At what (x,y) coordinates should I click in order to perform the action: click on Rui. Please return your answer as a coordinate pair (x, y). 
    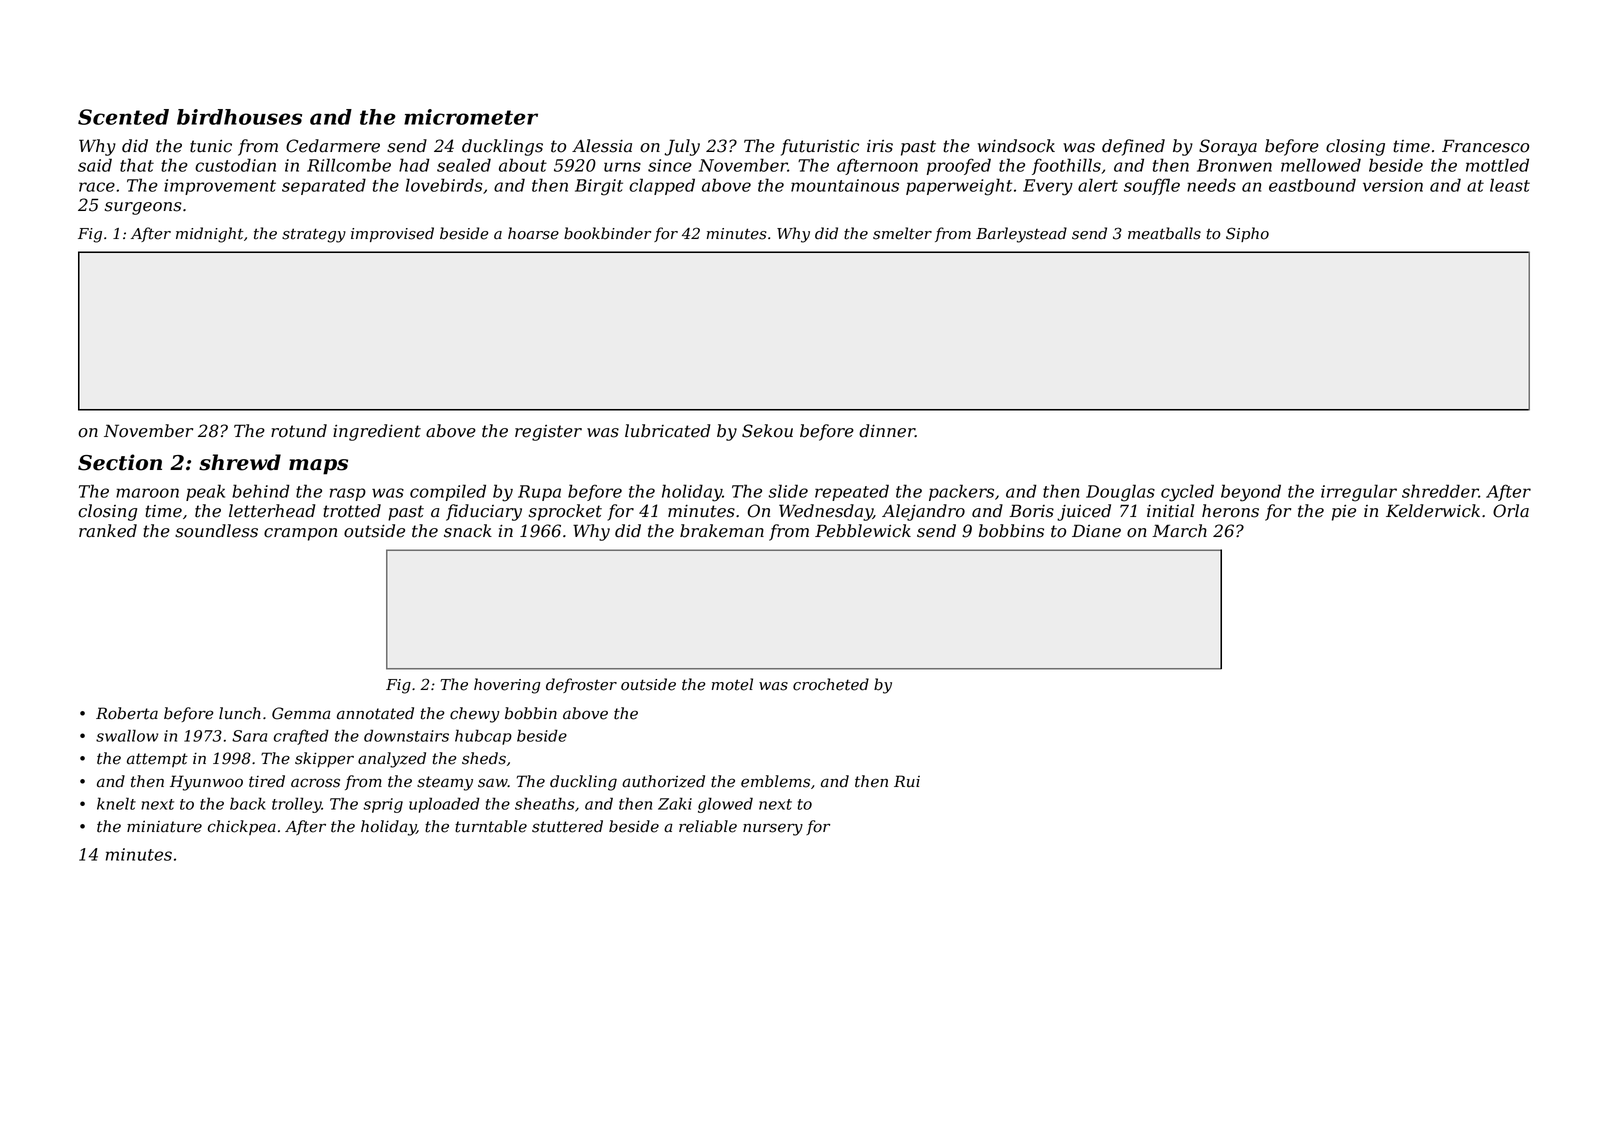
    Looking at the image, I should click on (907, 781).
